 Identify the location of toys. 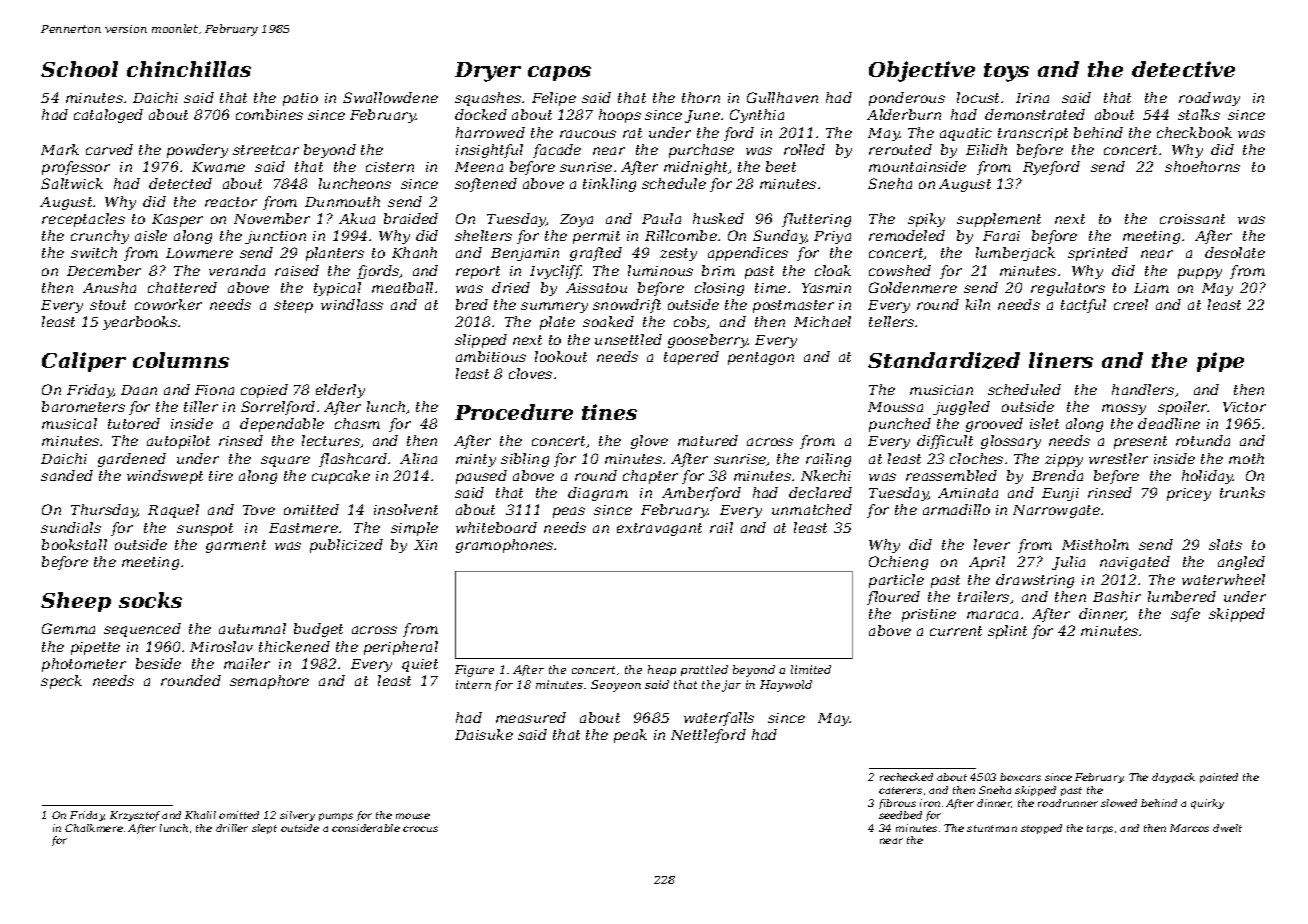
(1006, 72).
